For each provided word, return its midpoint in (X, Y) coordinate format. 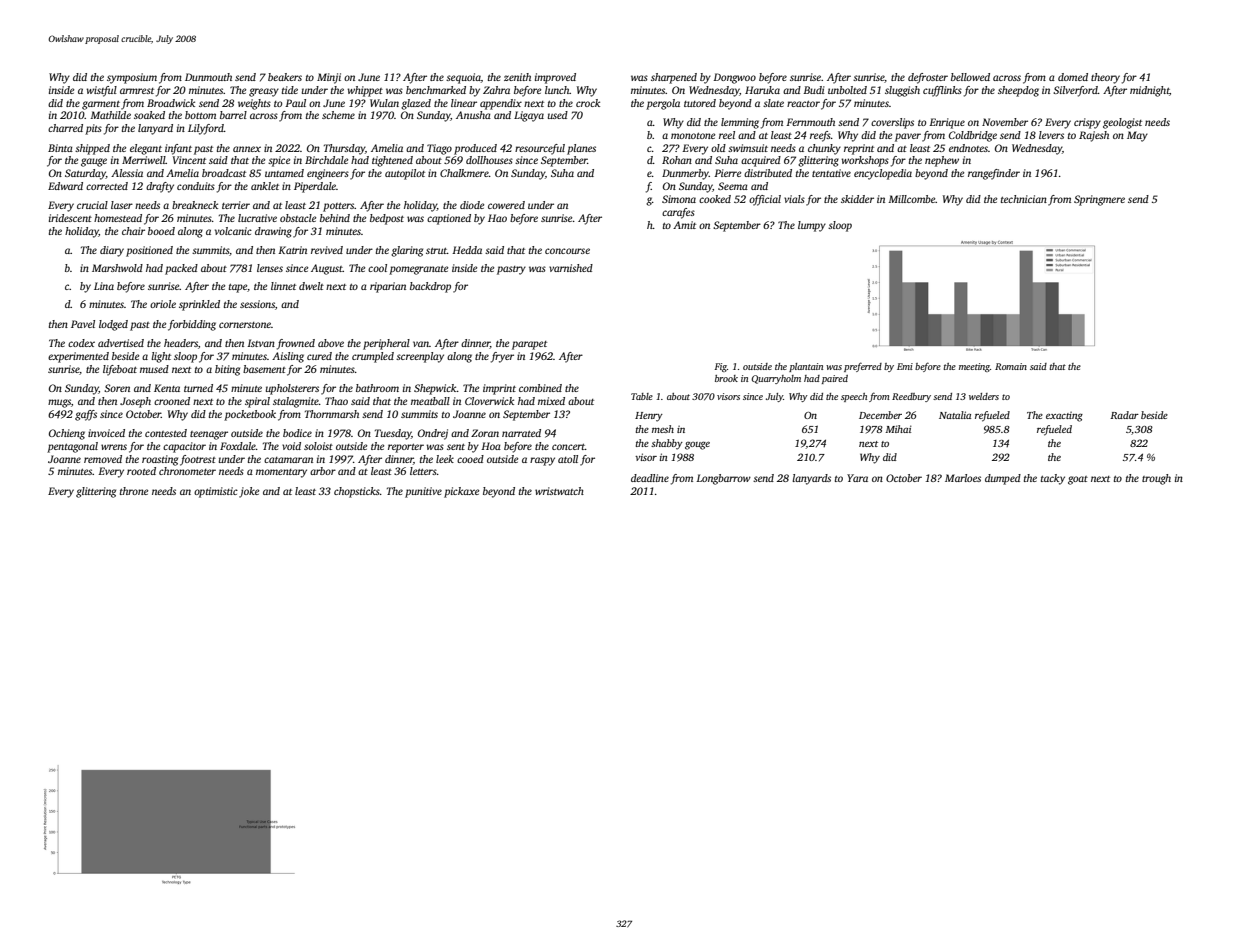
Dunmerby (685, 174)
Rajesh (1094, 136)
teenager (209, 435)
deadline (650, 478)
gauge (94, 162)
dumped (1003, 479)
